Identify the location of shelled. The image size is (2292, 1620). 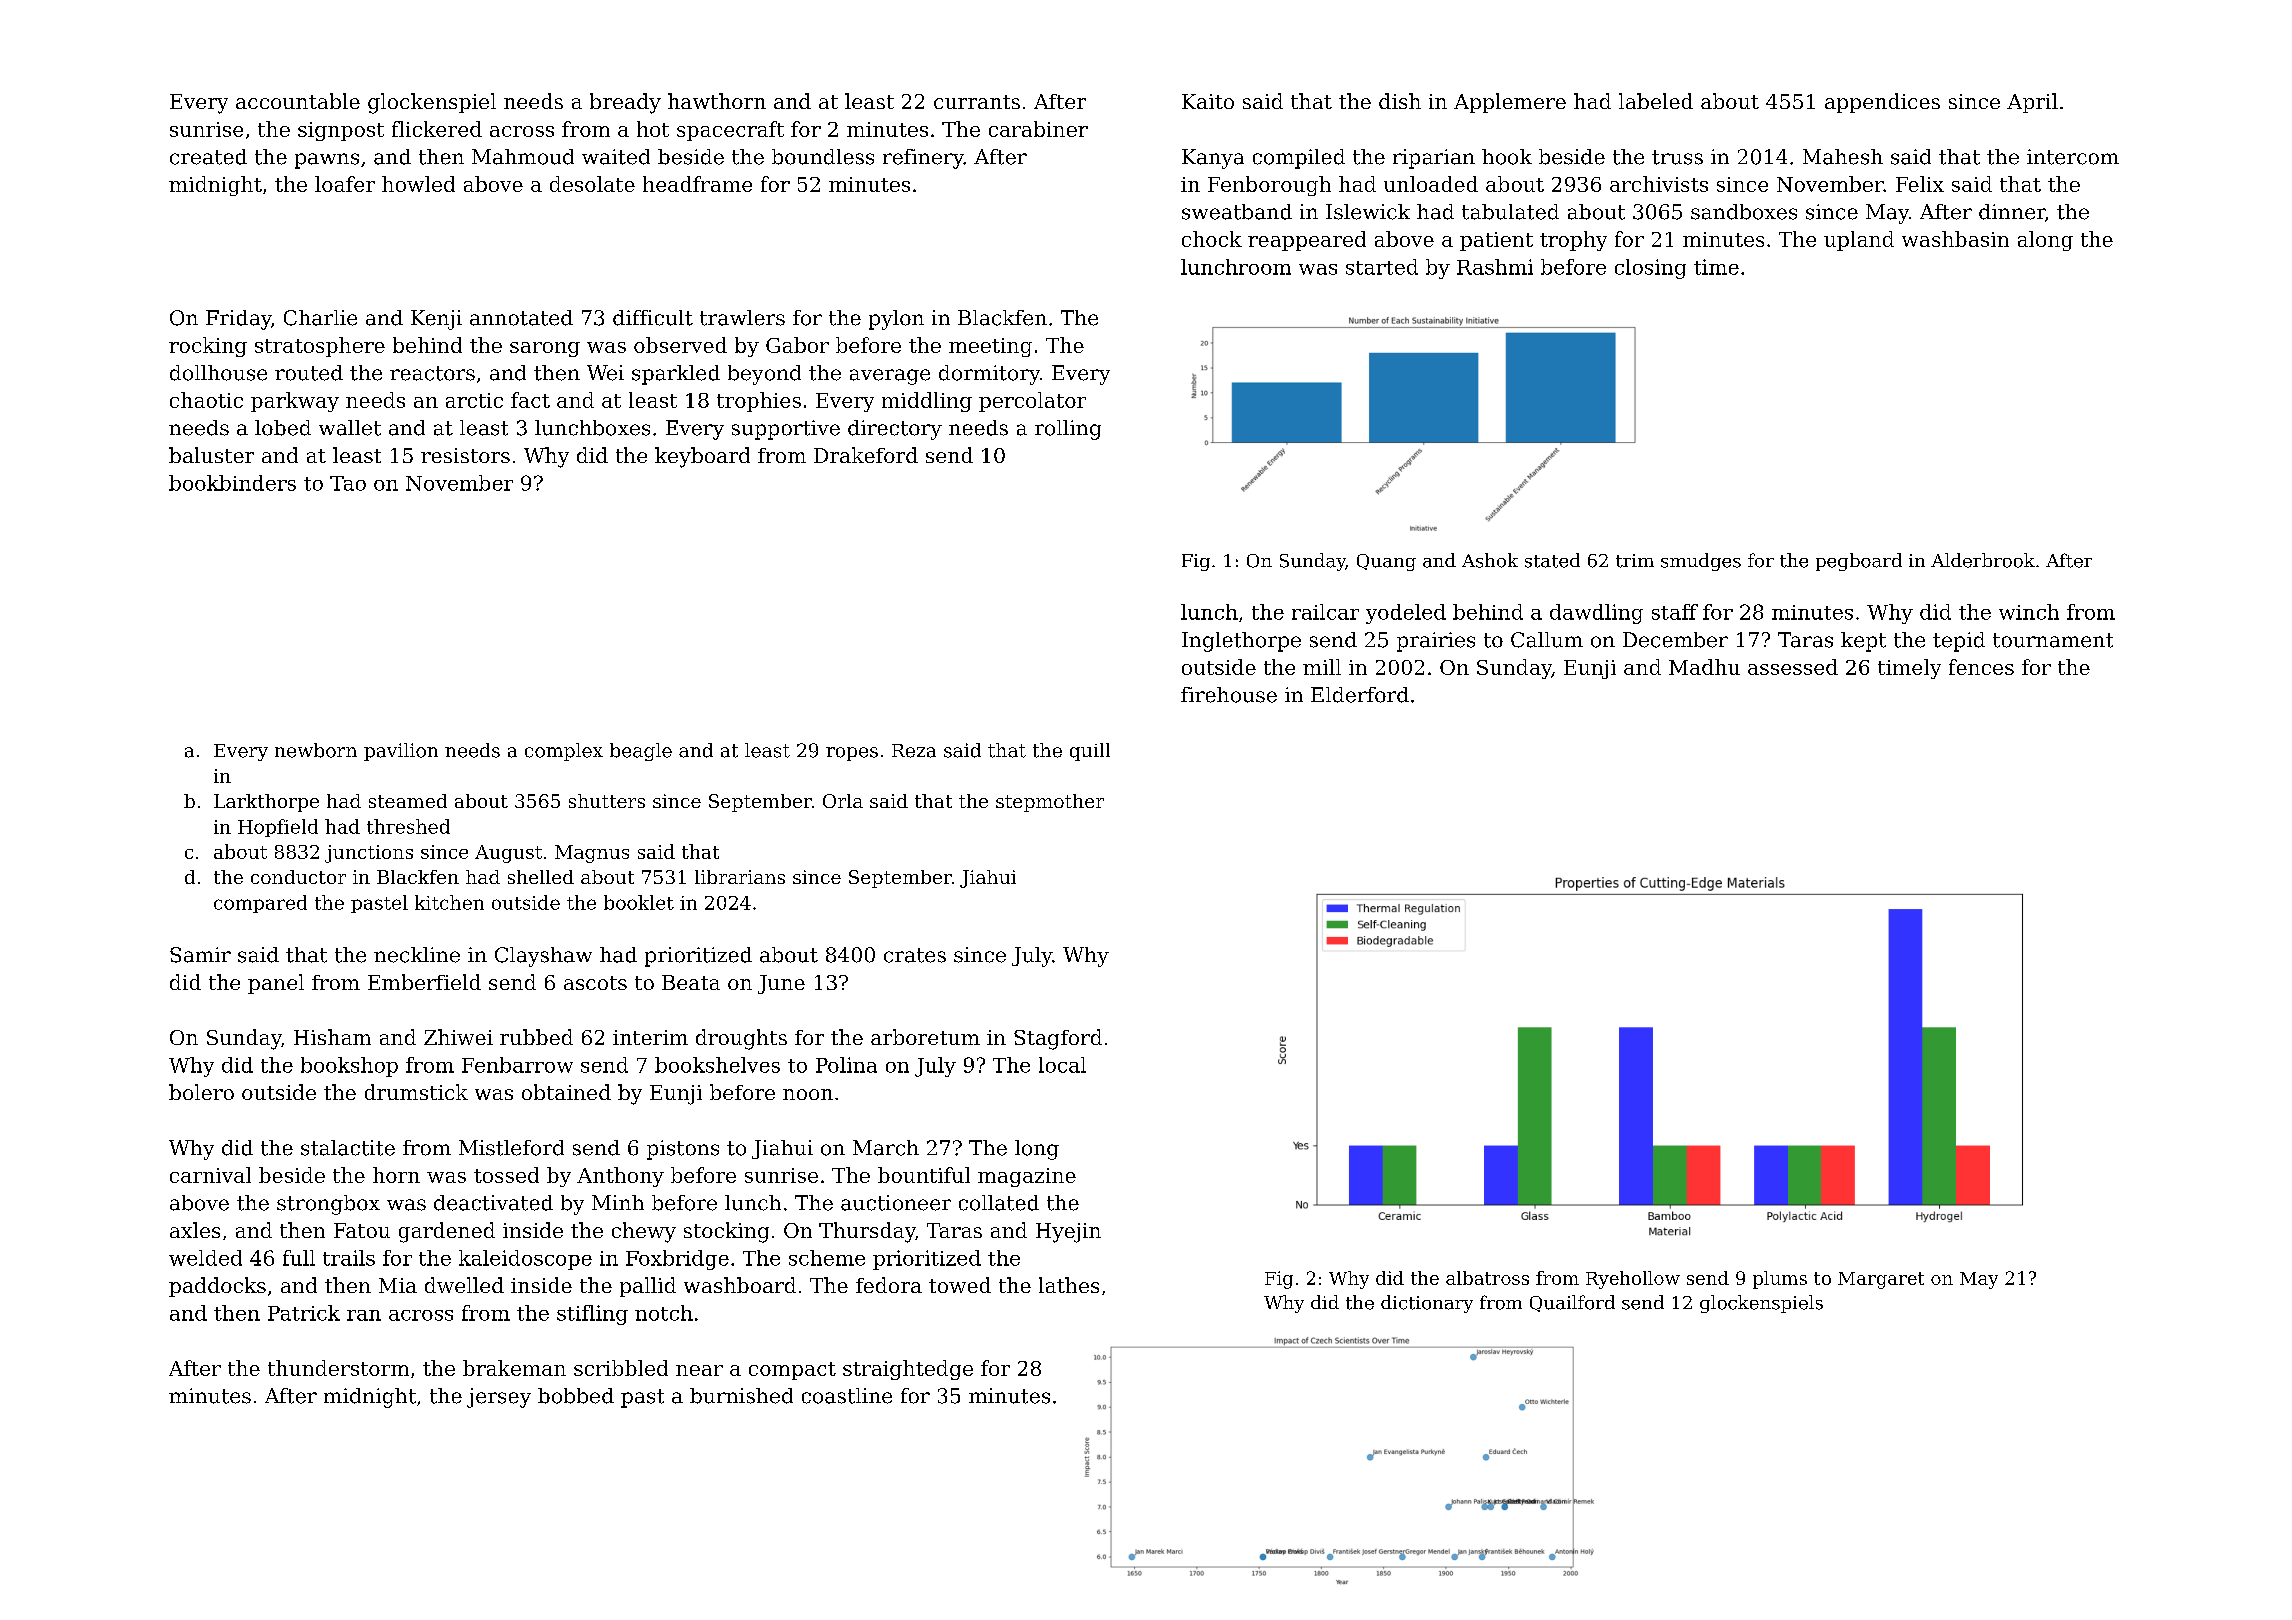
(541, 877).
